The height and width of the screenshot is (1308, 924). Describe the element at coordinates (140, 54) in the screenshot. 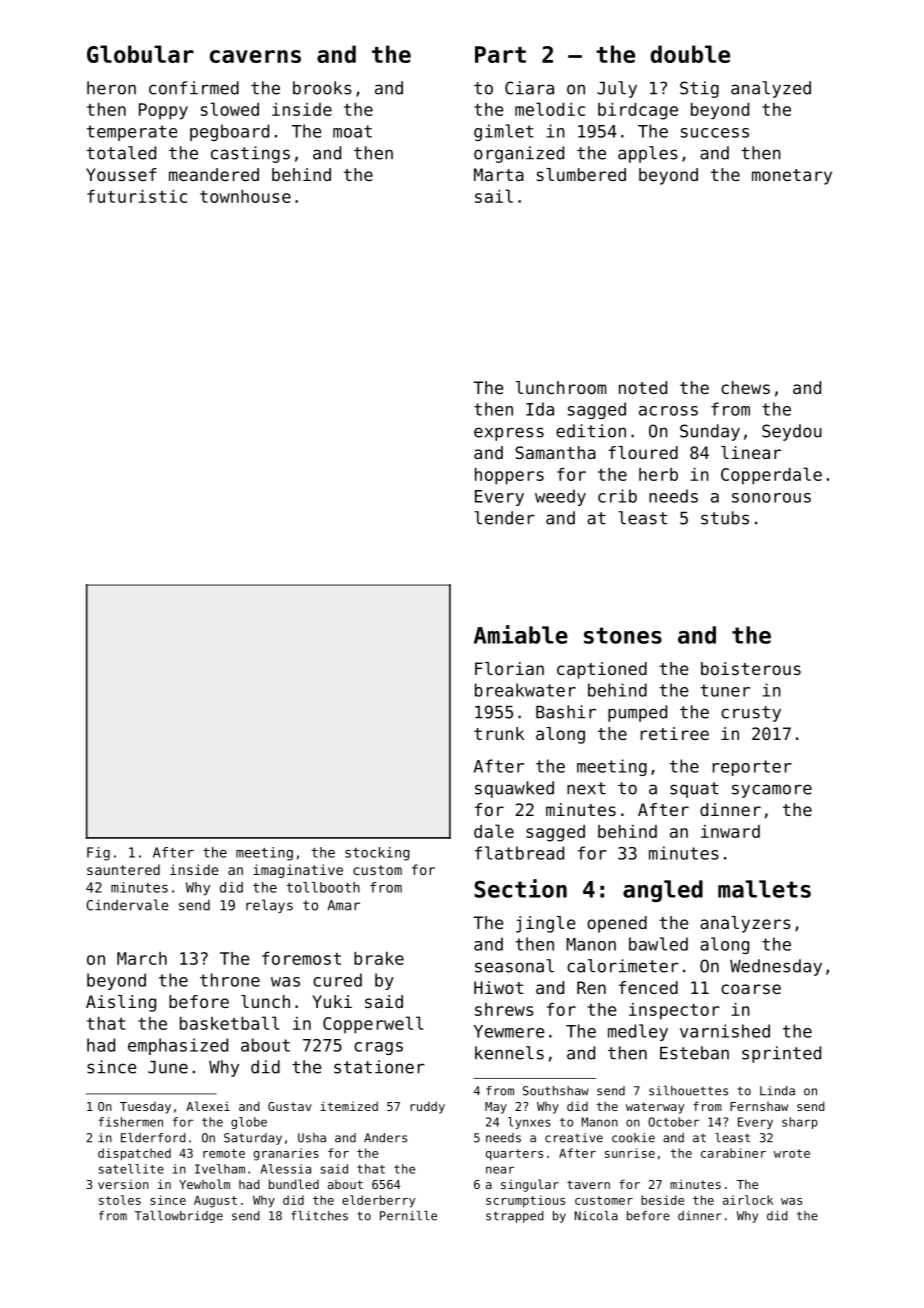

I see `Globular` at that location.
